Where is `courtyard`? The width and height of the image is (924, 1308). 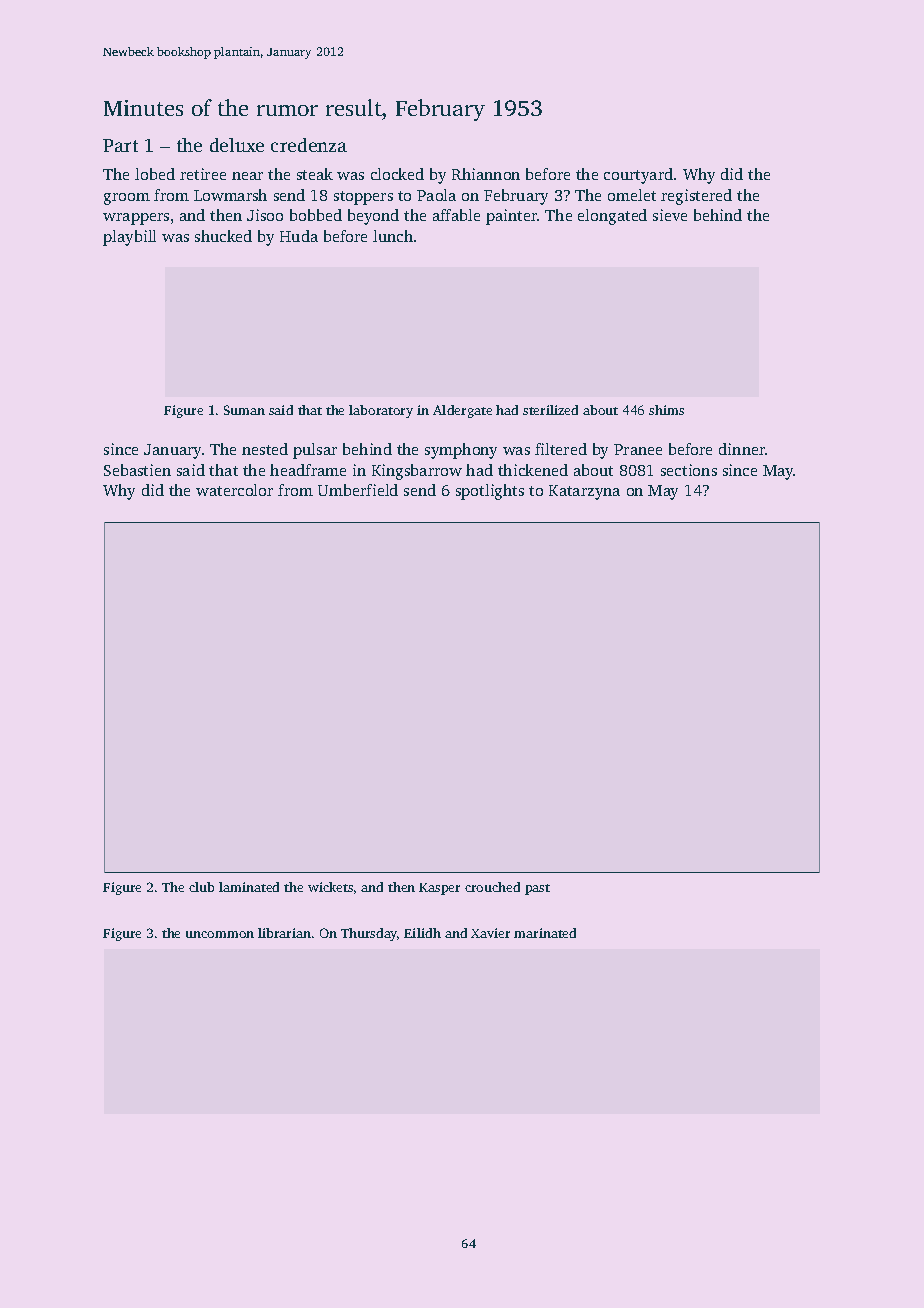
courtyard is located at coordinates (638, 176).
